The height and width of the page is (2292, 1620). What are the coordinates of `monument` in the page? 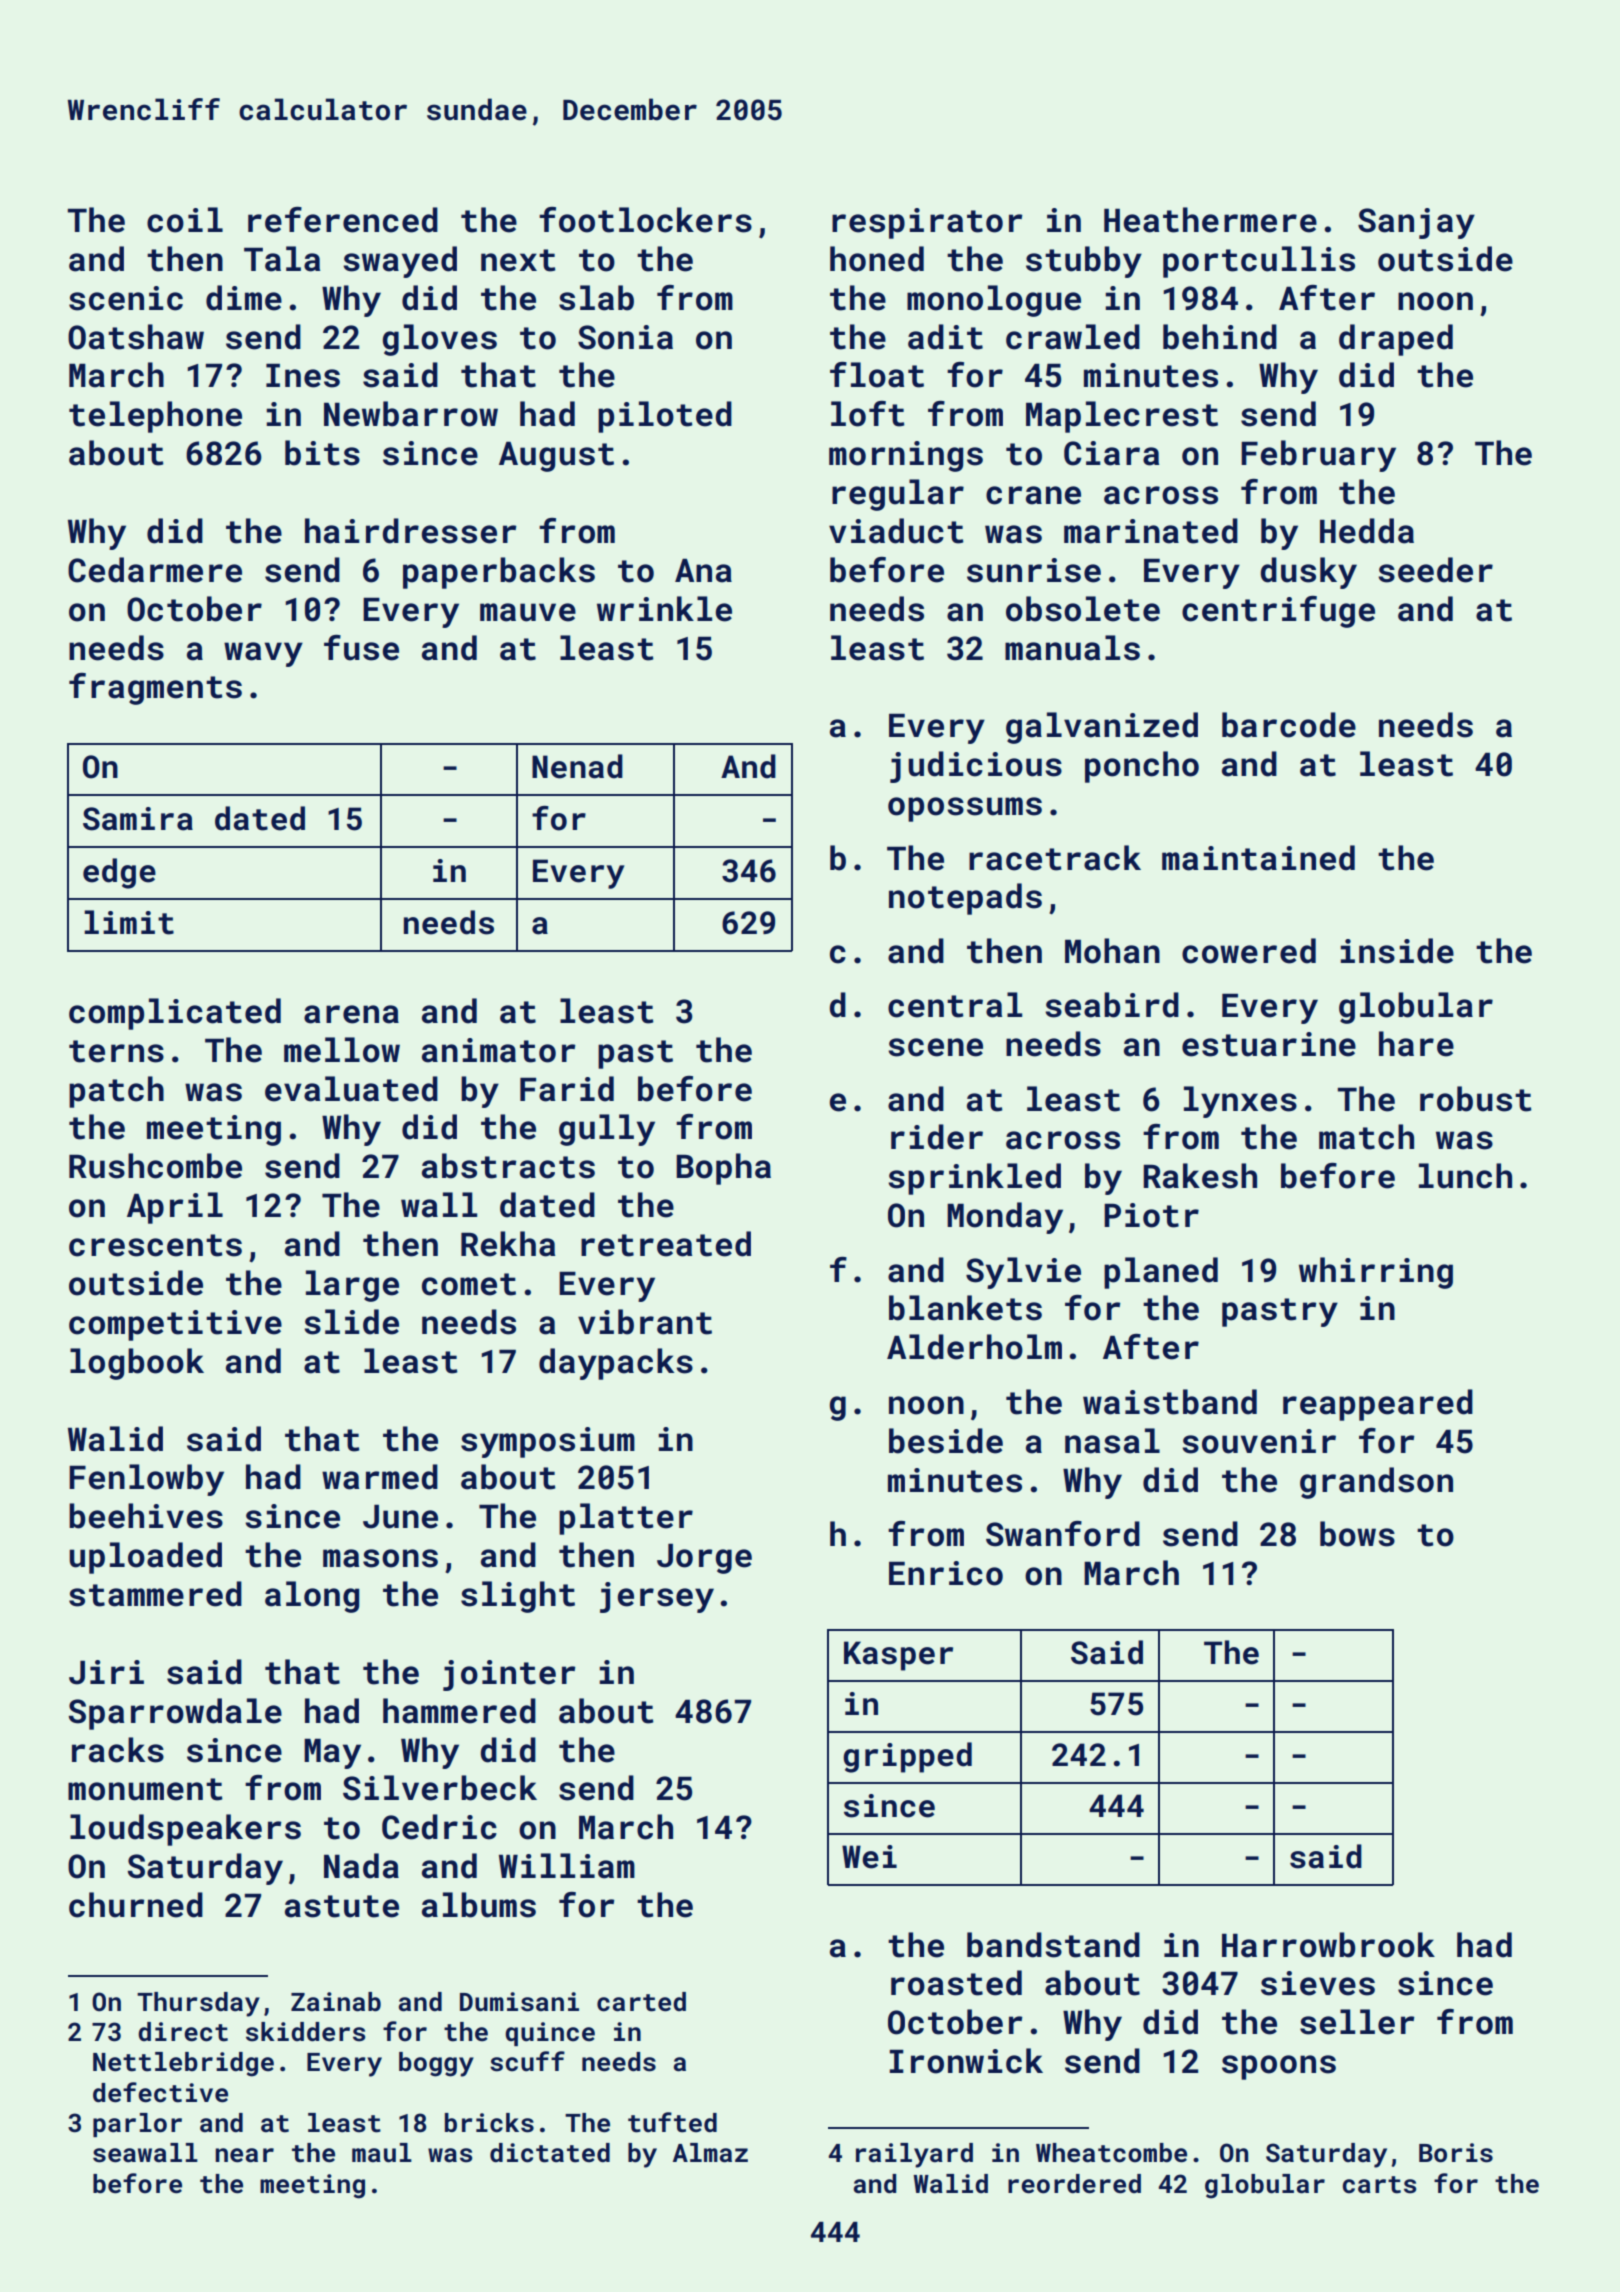 It's located at (145, 1789).
